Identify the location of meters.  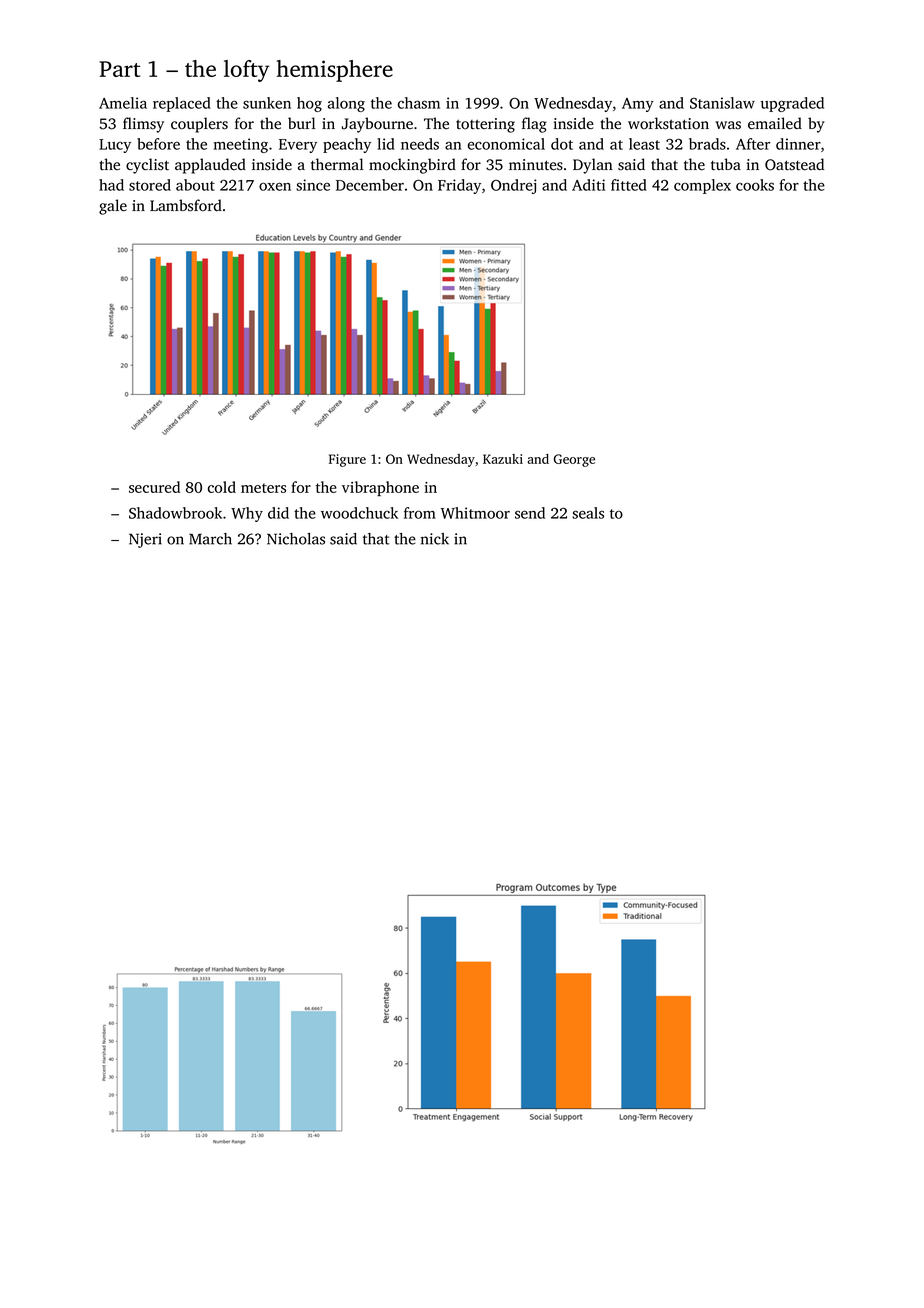
(263, 488).
